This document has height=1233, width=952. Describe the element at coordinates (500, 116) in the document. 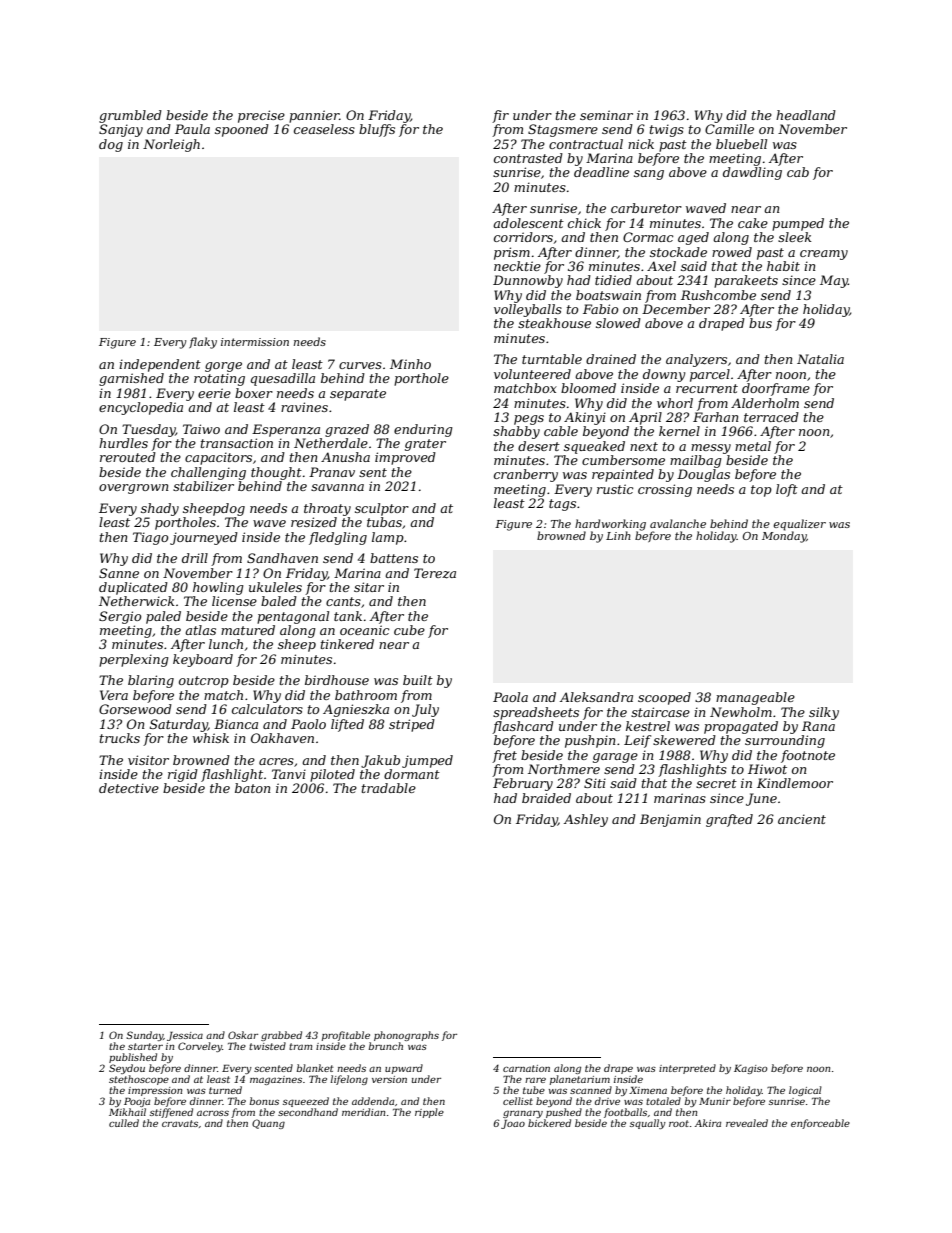

I see `fir` at that location.
